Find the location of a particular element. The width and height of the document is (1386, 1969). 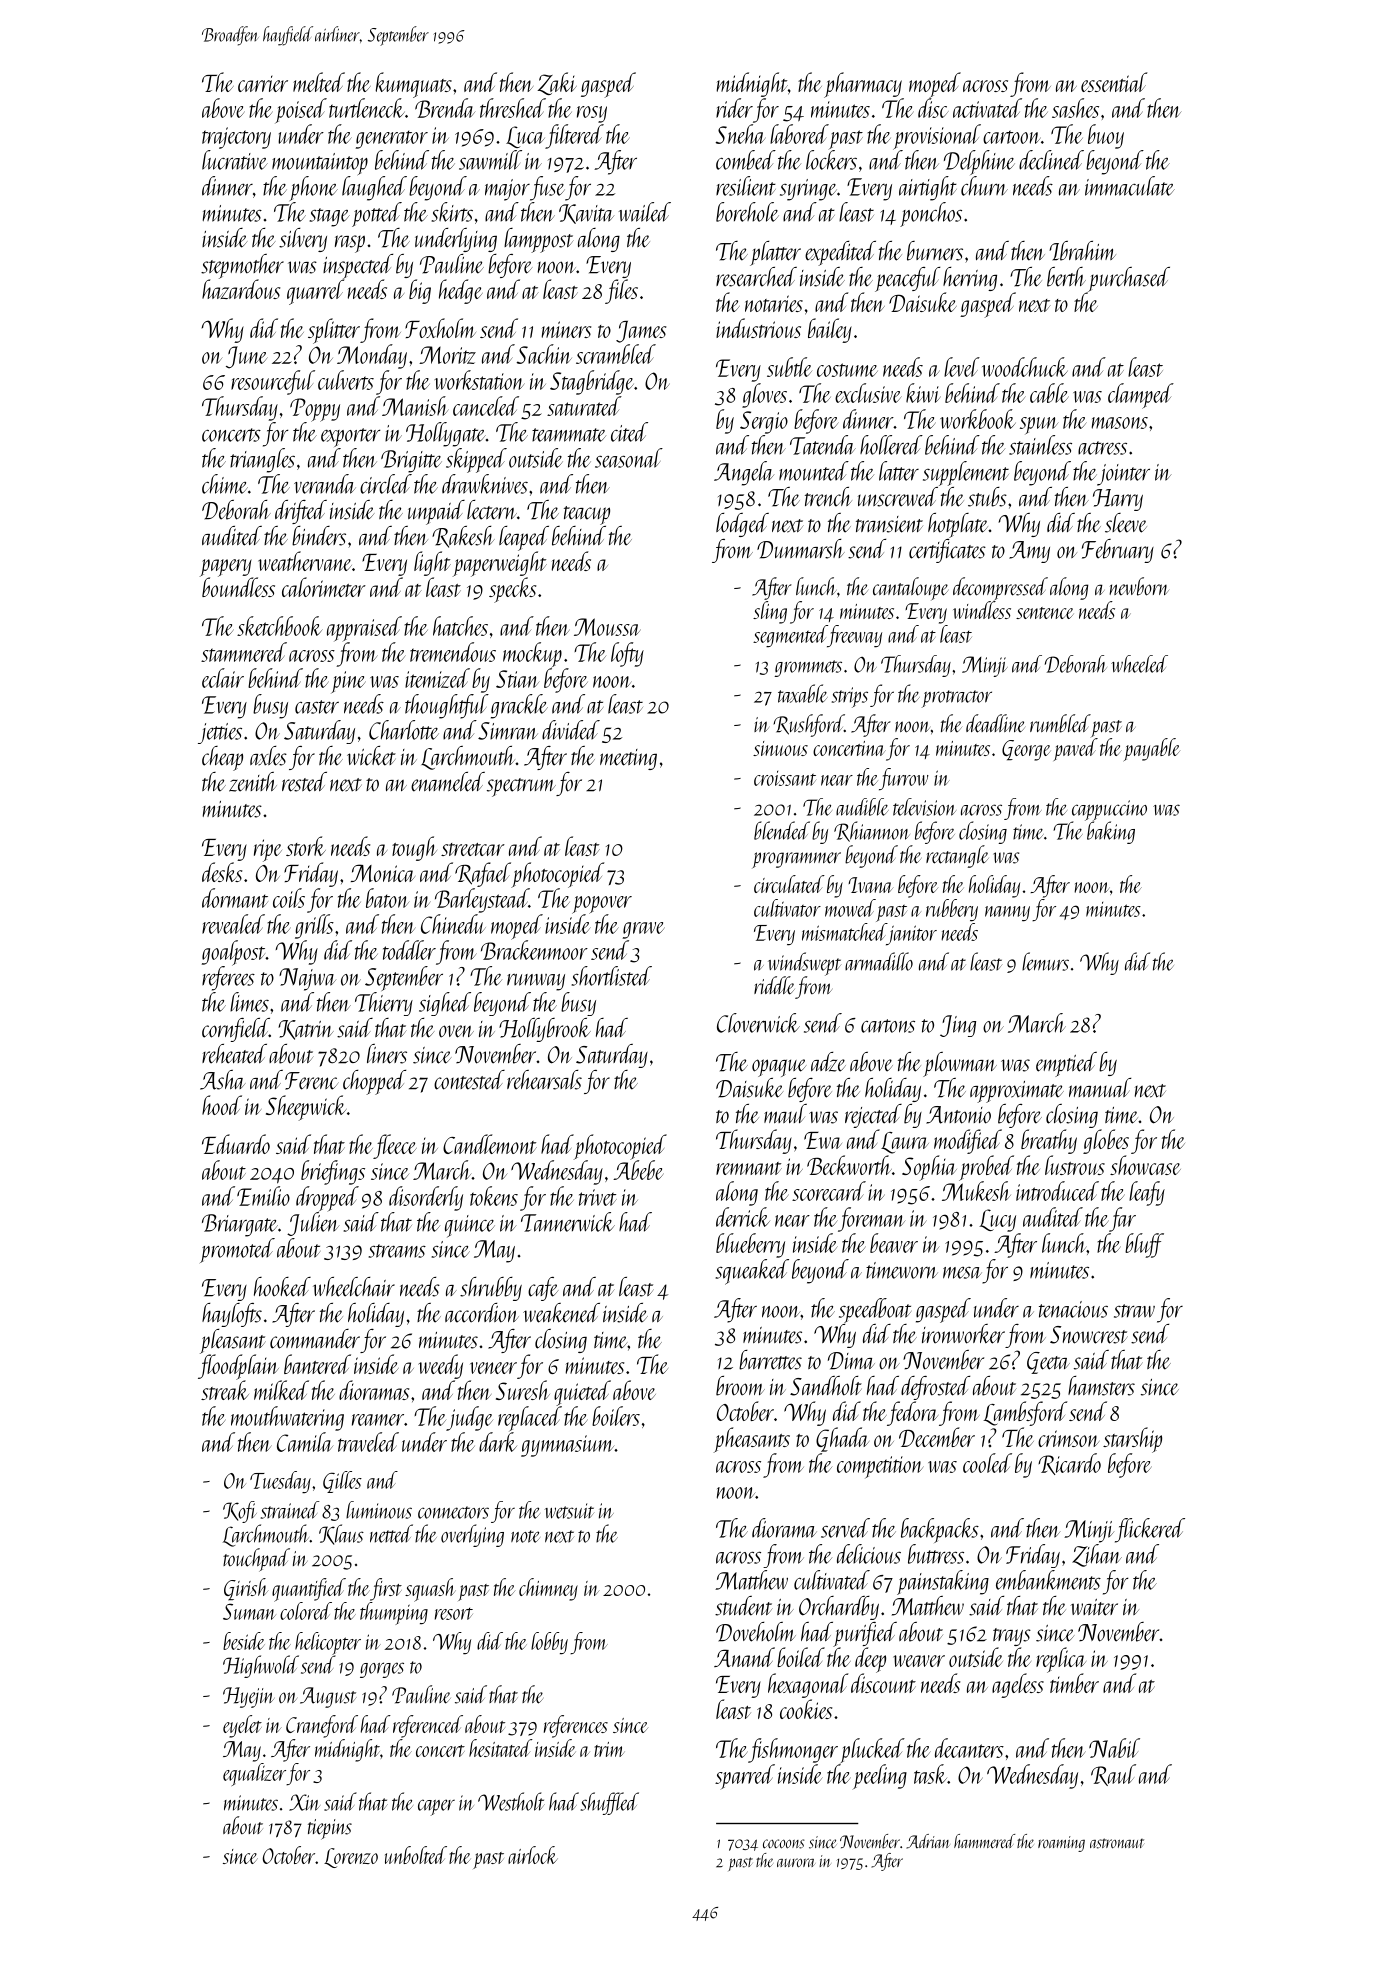

carrier is located at coordinates (263, 84).
